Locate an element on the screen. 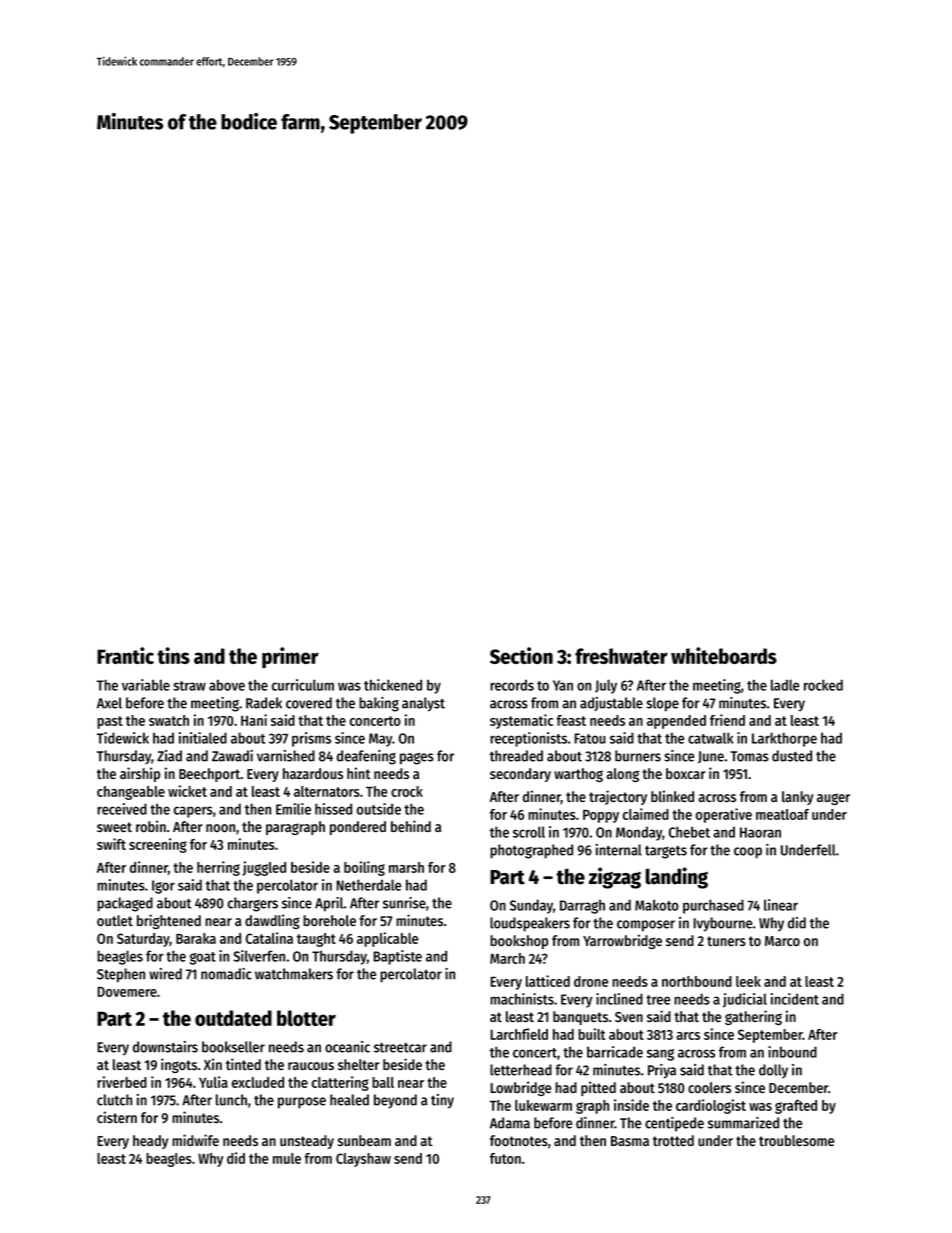  beyond is located at coordinates (395, 1101).
